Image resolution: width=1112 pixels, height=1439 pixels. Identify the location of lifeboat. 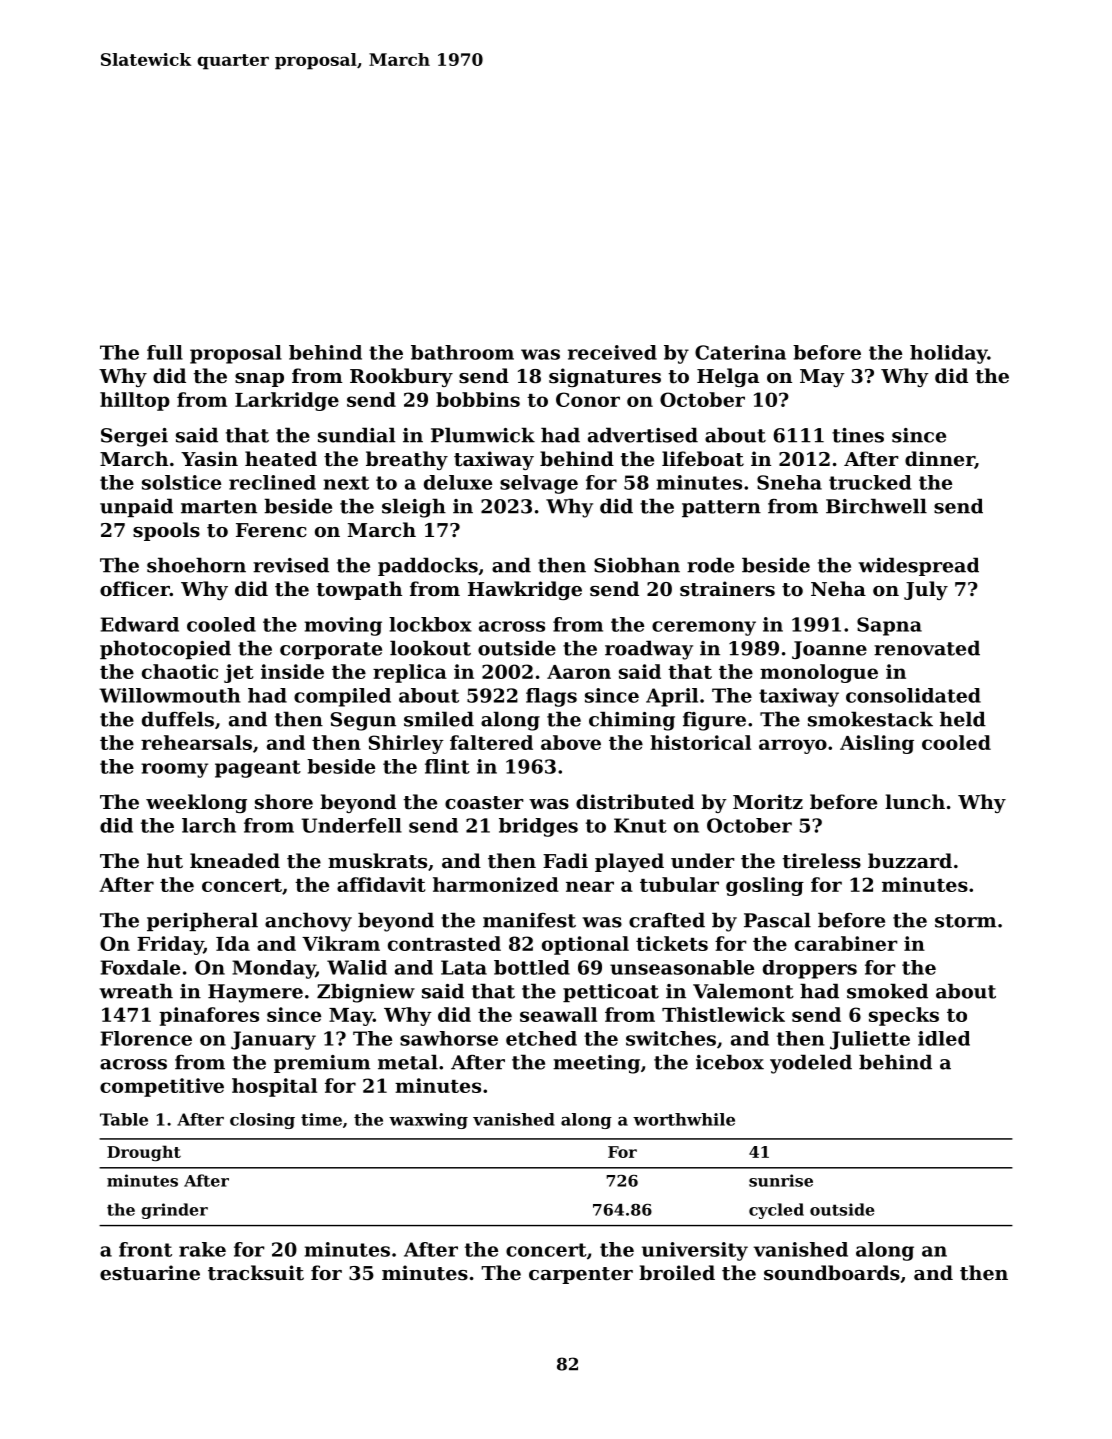
(703, 459).
